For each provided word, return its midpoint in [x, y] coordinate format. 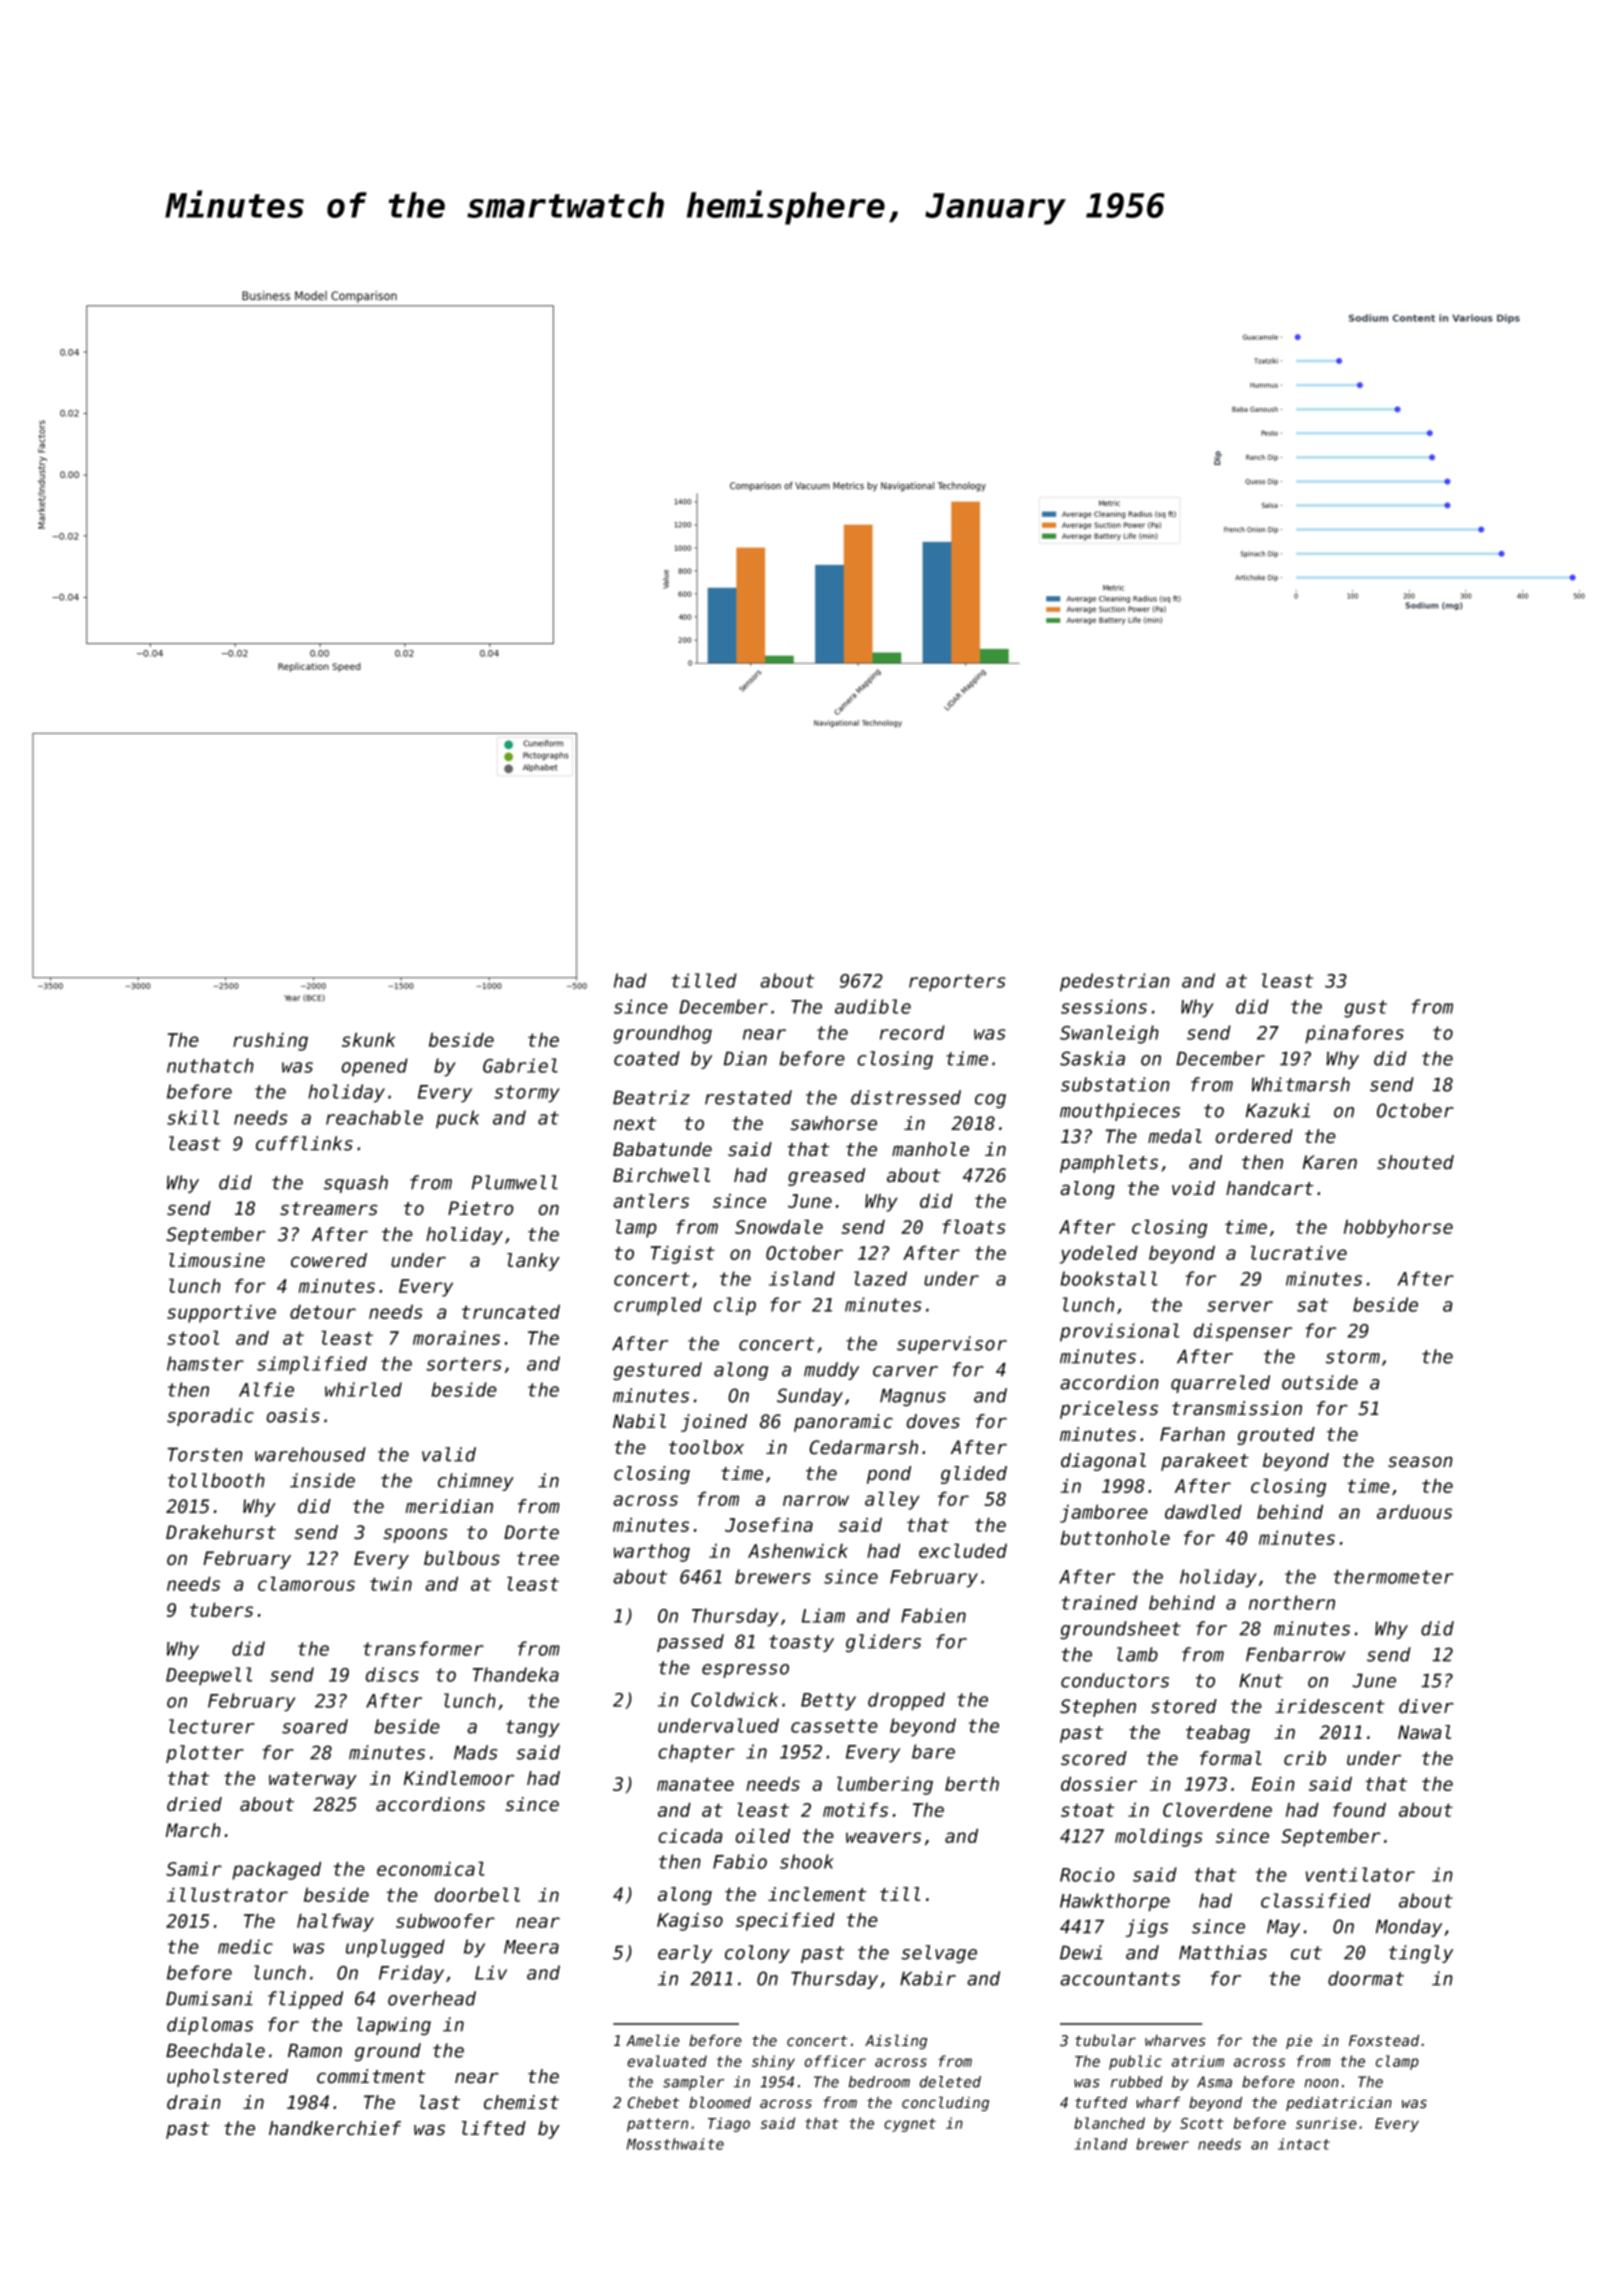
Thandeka [516, 1674]
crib [1305, 1758]
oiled [762, 1835]
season [1420, 1462]
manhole [930, 1149]
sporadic [210, 1417]
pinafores [1354, 1034]
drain [194, 2102]
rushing [270, 1041]
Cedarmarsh [863, 1447]
